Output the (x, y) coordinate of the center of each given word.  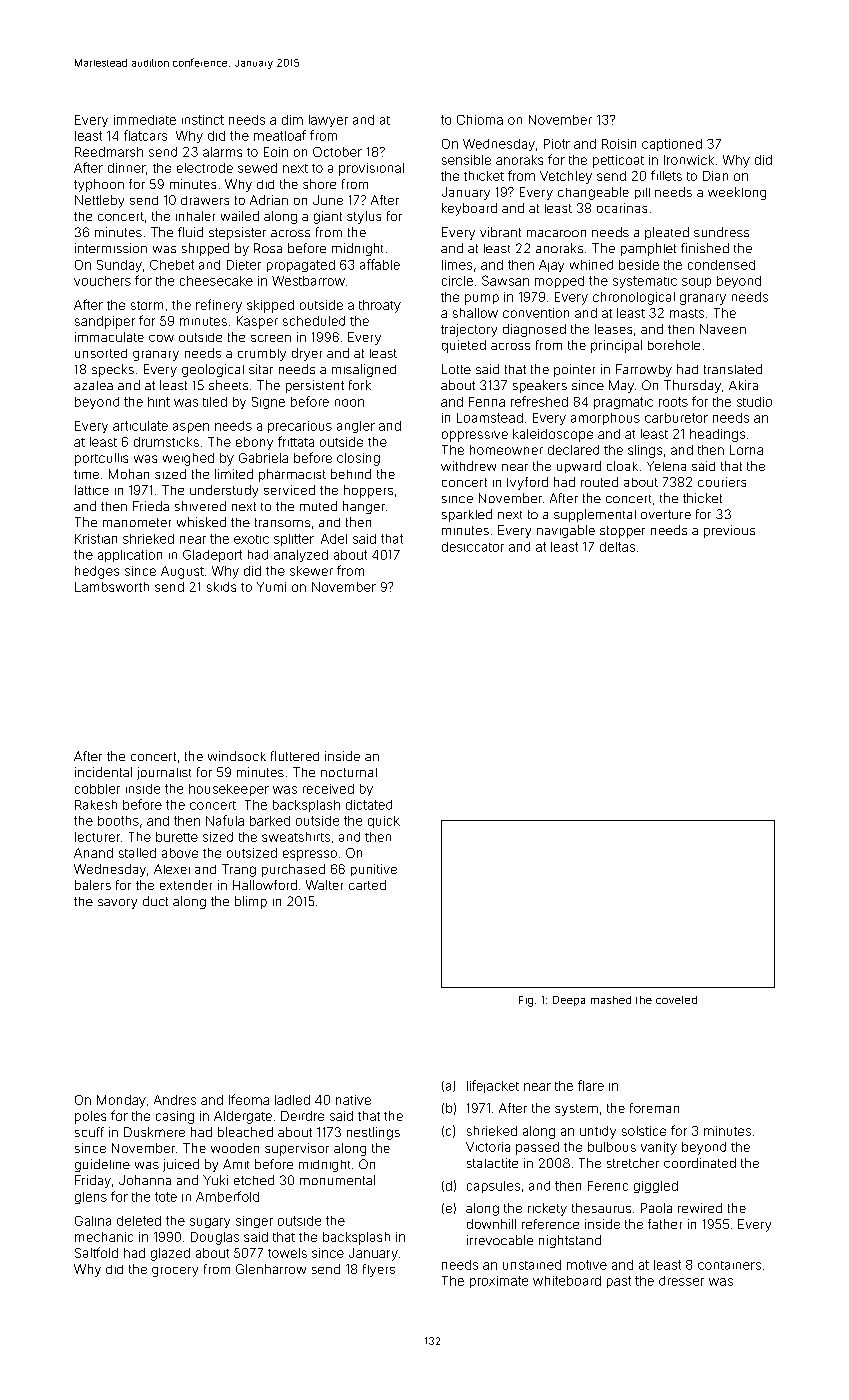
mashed (611, 1000)
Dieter (244, 265)
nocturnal (349, 772)
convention (536, 313)
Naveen (723, 329)
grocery (175, 1272)
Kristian (96, 539)
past (619, 1282)
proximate (499, 1282)
